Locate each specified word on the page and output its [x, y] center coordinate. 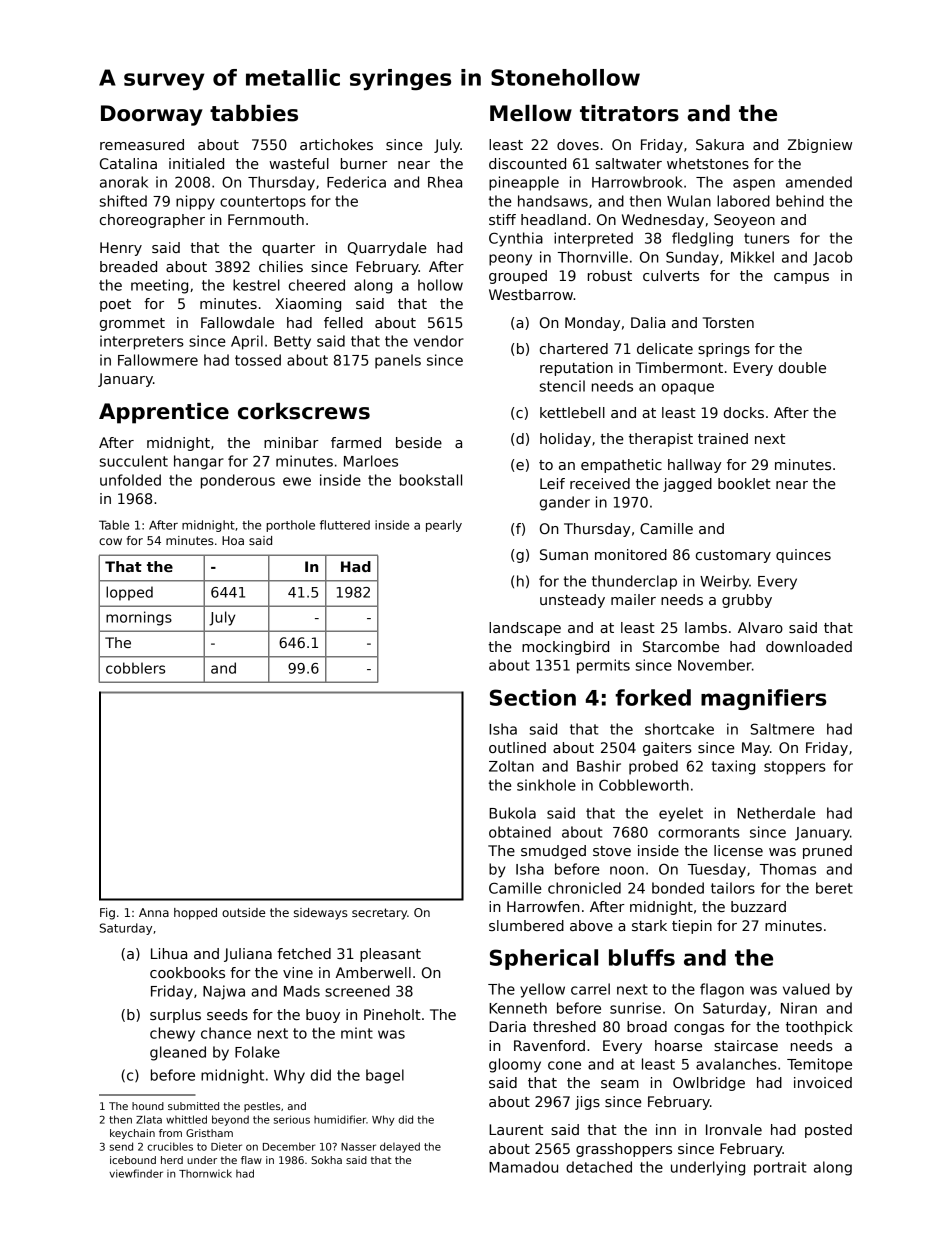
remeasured [142, 144]
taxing [733, 767]
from [170, 1133]
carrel [590, 989]
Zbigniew [820, 146]
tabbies [254, 113]
